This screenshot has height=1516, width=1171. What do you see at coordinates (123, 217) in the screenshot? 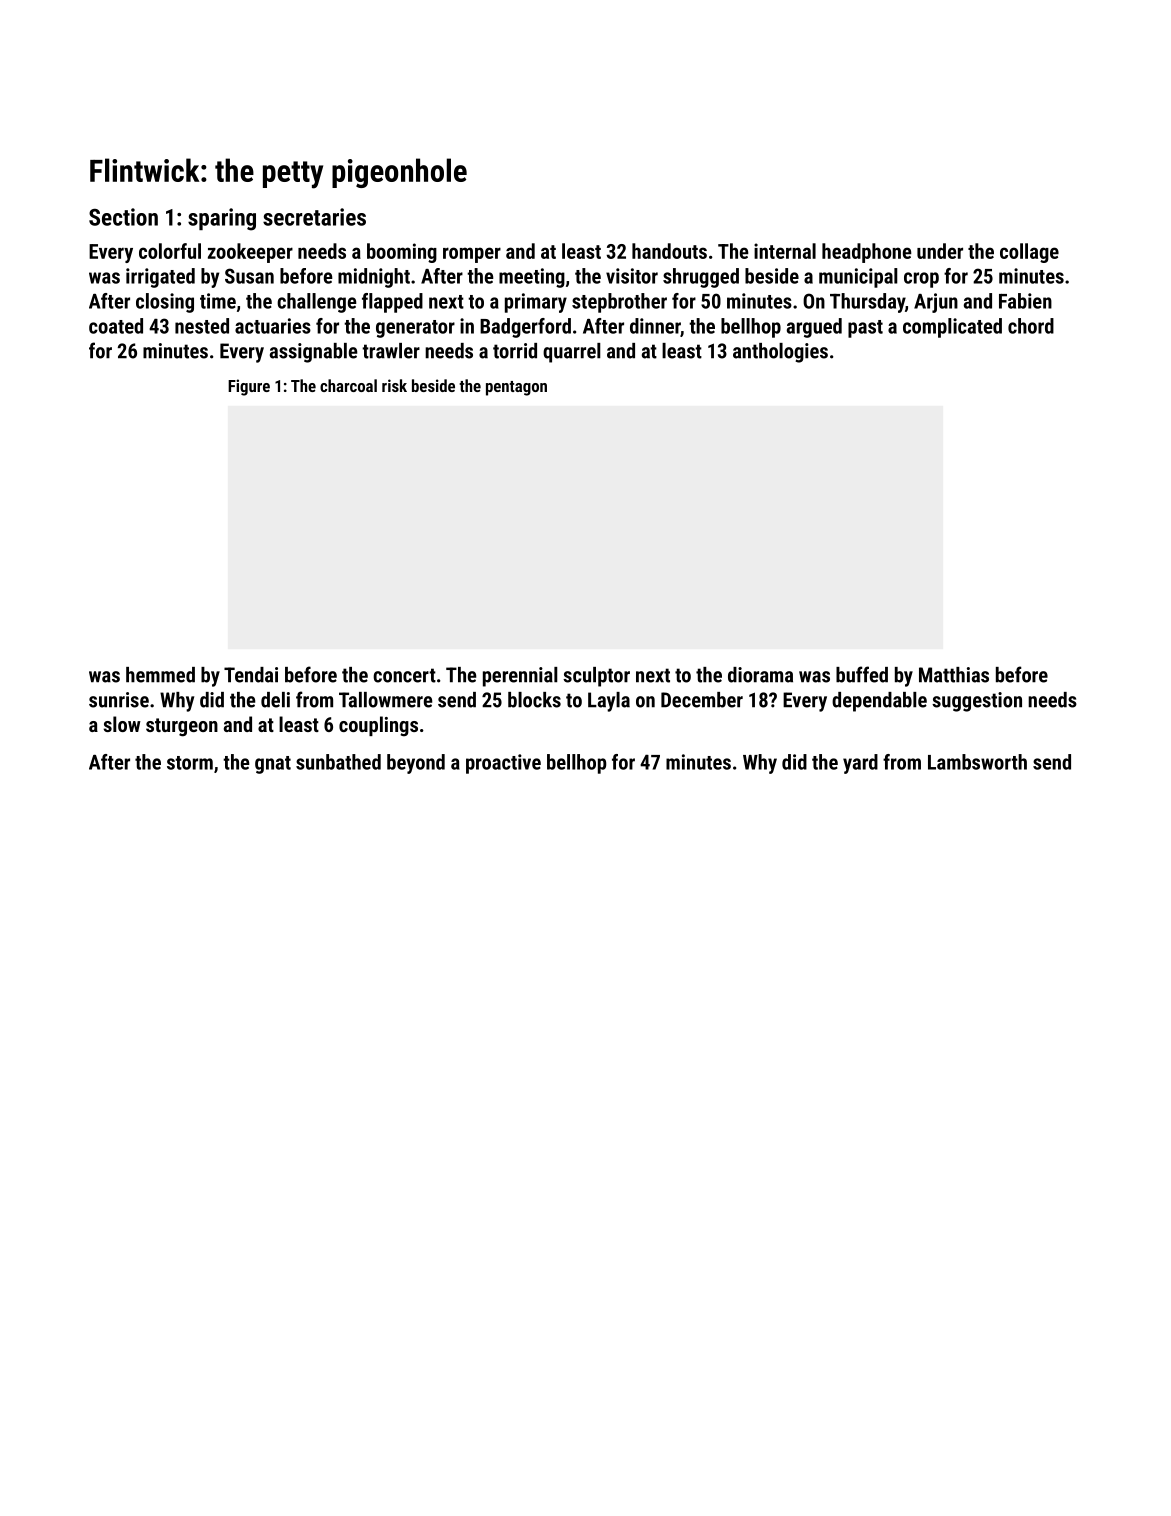
I see `Section` at bounding box center [123, 217].
